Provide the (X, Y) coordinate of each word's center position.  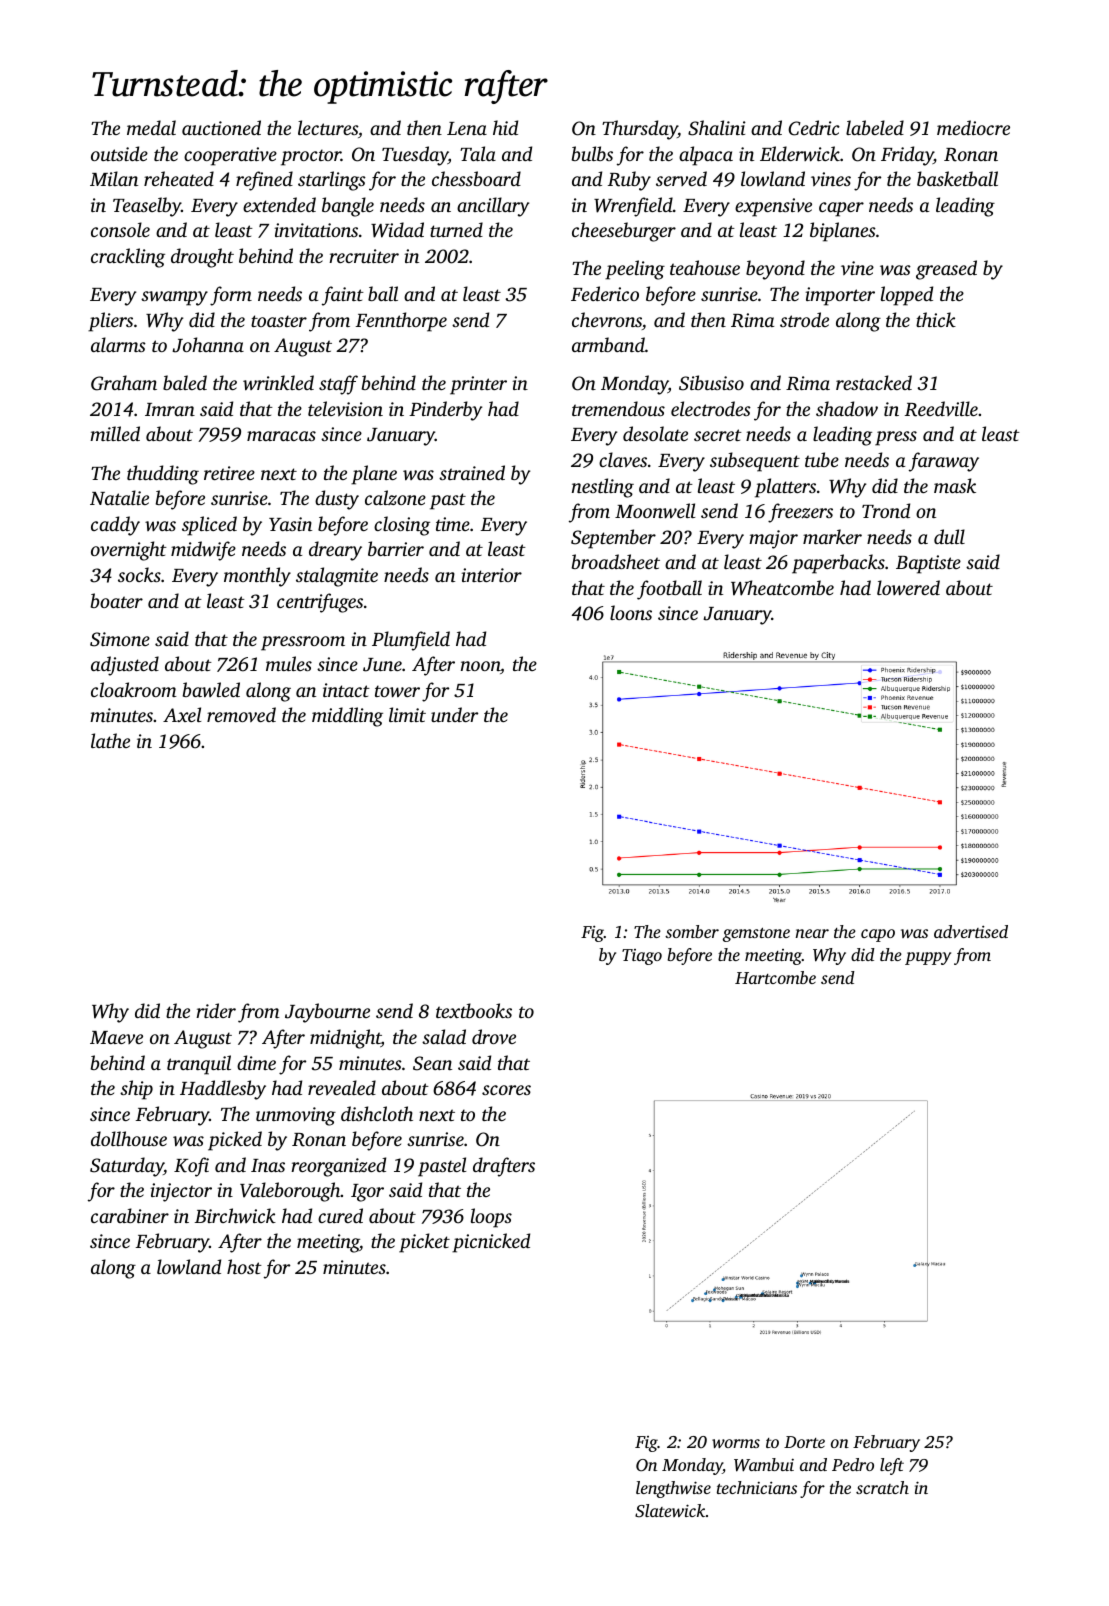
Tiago (642, 957)
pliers (110, 322)
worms (736, 1443)
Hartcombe (775, 977)
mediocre (973, 127)
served (681, 178)
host (244, 1266)
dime (256, 1062)
